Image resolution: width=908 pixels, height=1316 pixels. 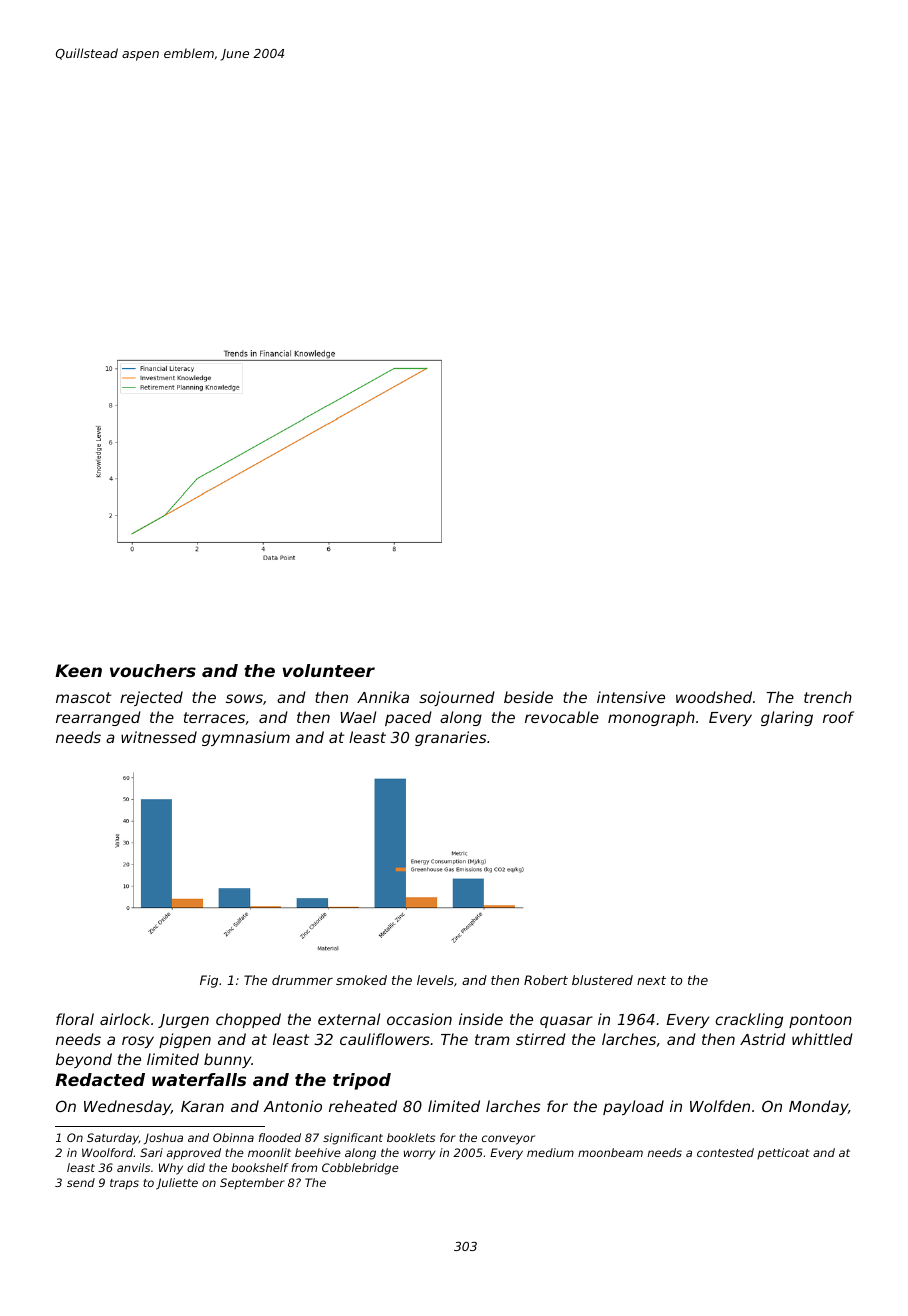 What do you see at coordinates (125, 1019) in the screenshot?
I see `airlock` at bounding box center [125, 1019].
